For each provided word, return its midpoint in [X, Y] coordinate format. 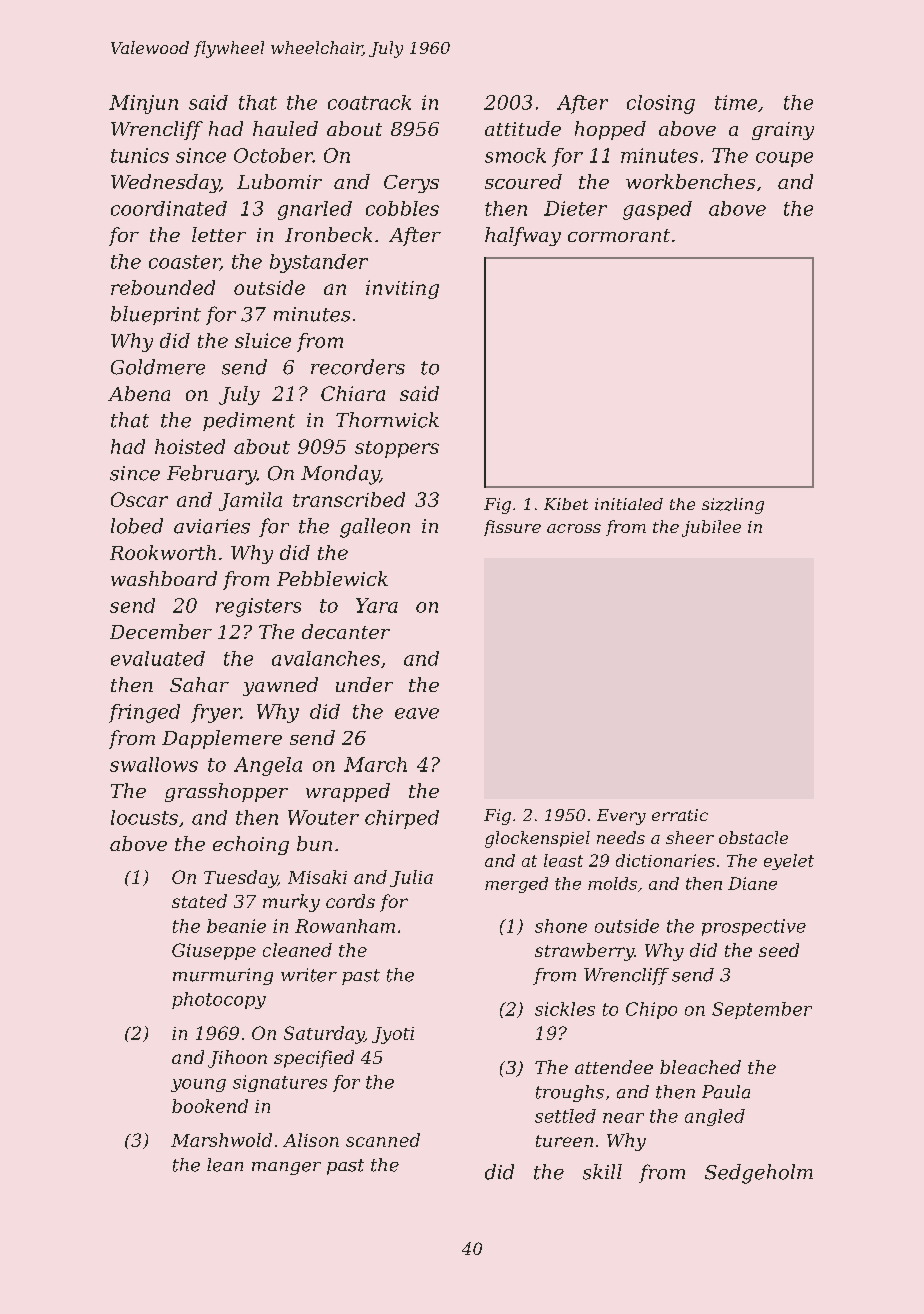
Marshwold [221, 1140]
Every [621, 817]
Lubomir [279, 181]
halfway [523, 236]
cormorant [619, 235]
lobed [137, 526]
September [762, 1010]
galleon [375, 528]
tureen [564, 1141]
